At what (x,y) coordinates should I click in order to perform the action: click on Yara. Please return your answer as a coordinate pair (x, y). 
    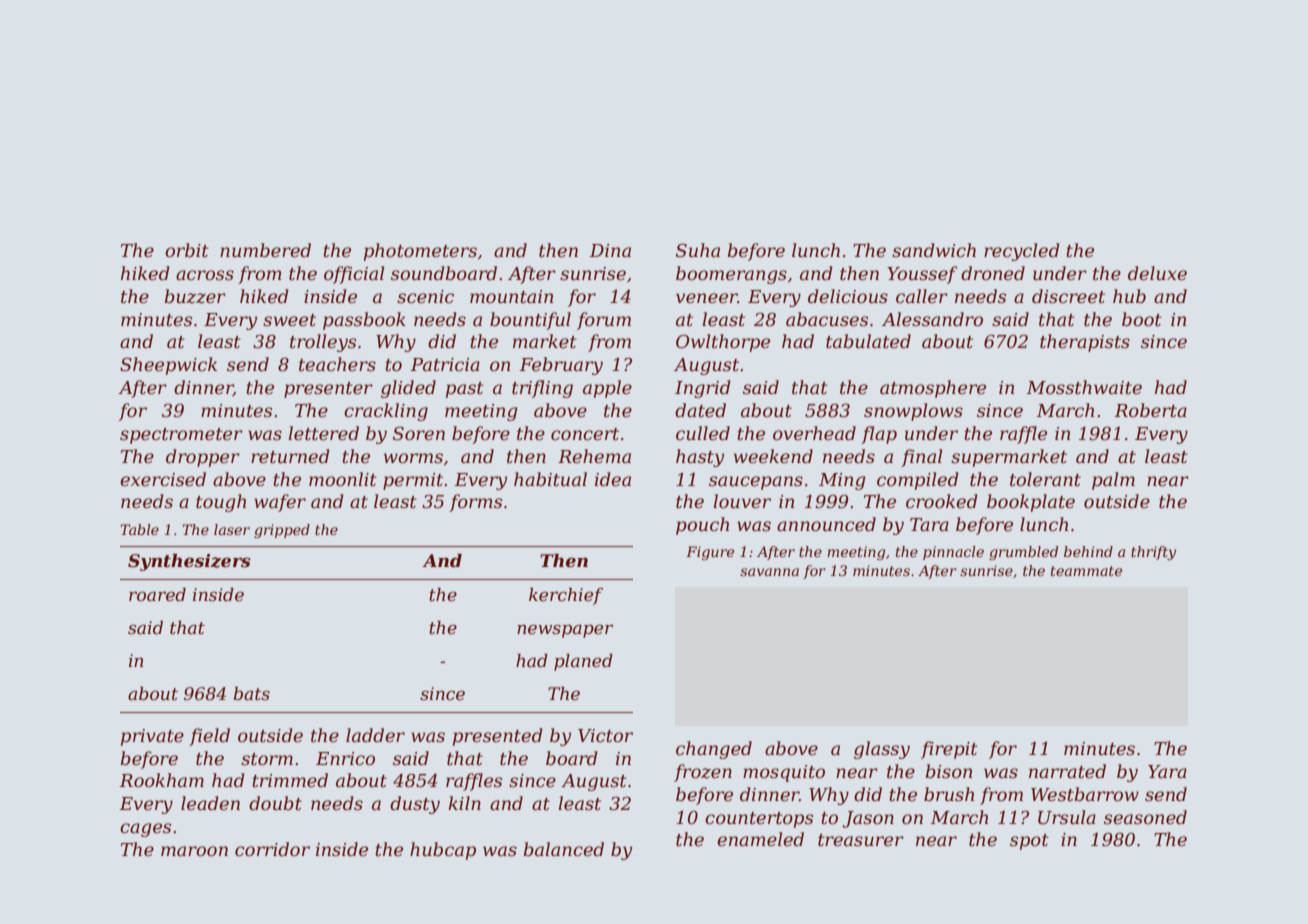
    Looking at the image, I should click on (1167, 771).
